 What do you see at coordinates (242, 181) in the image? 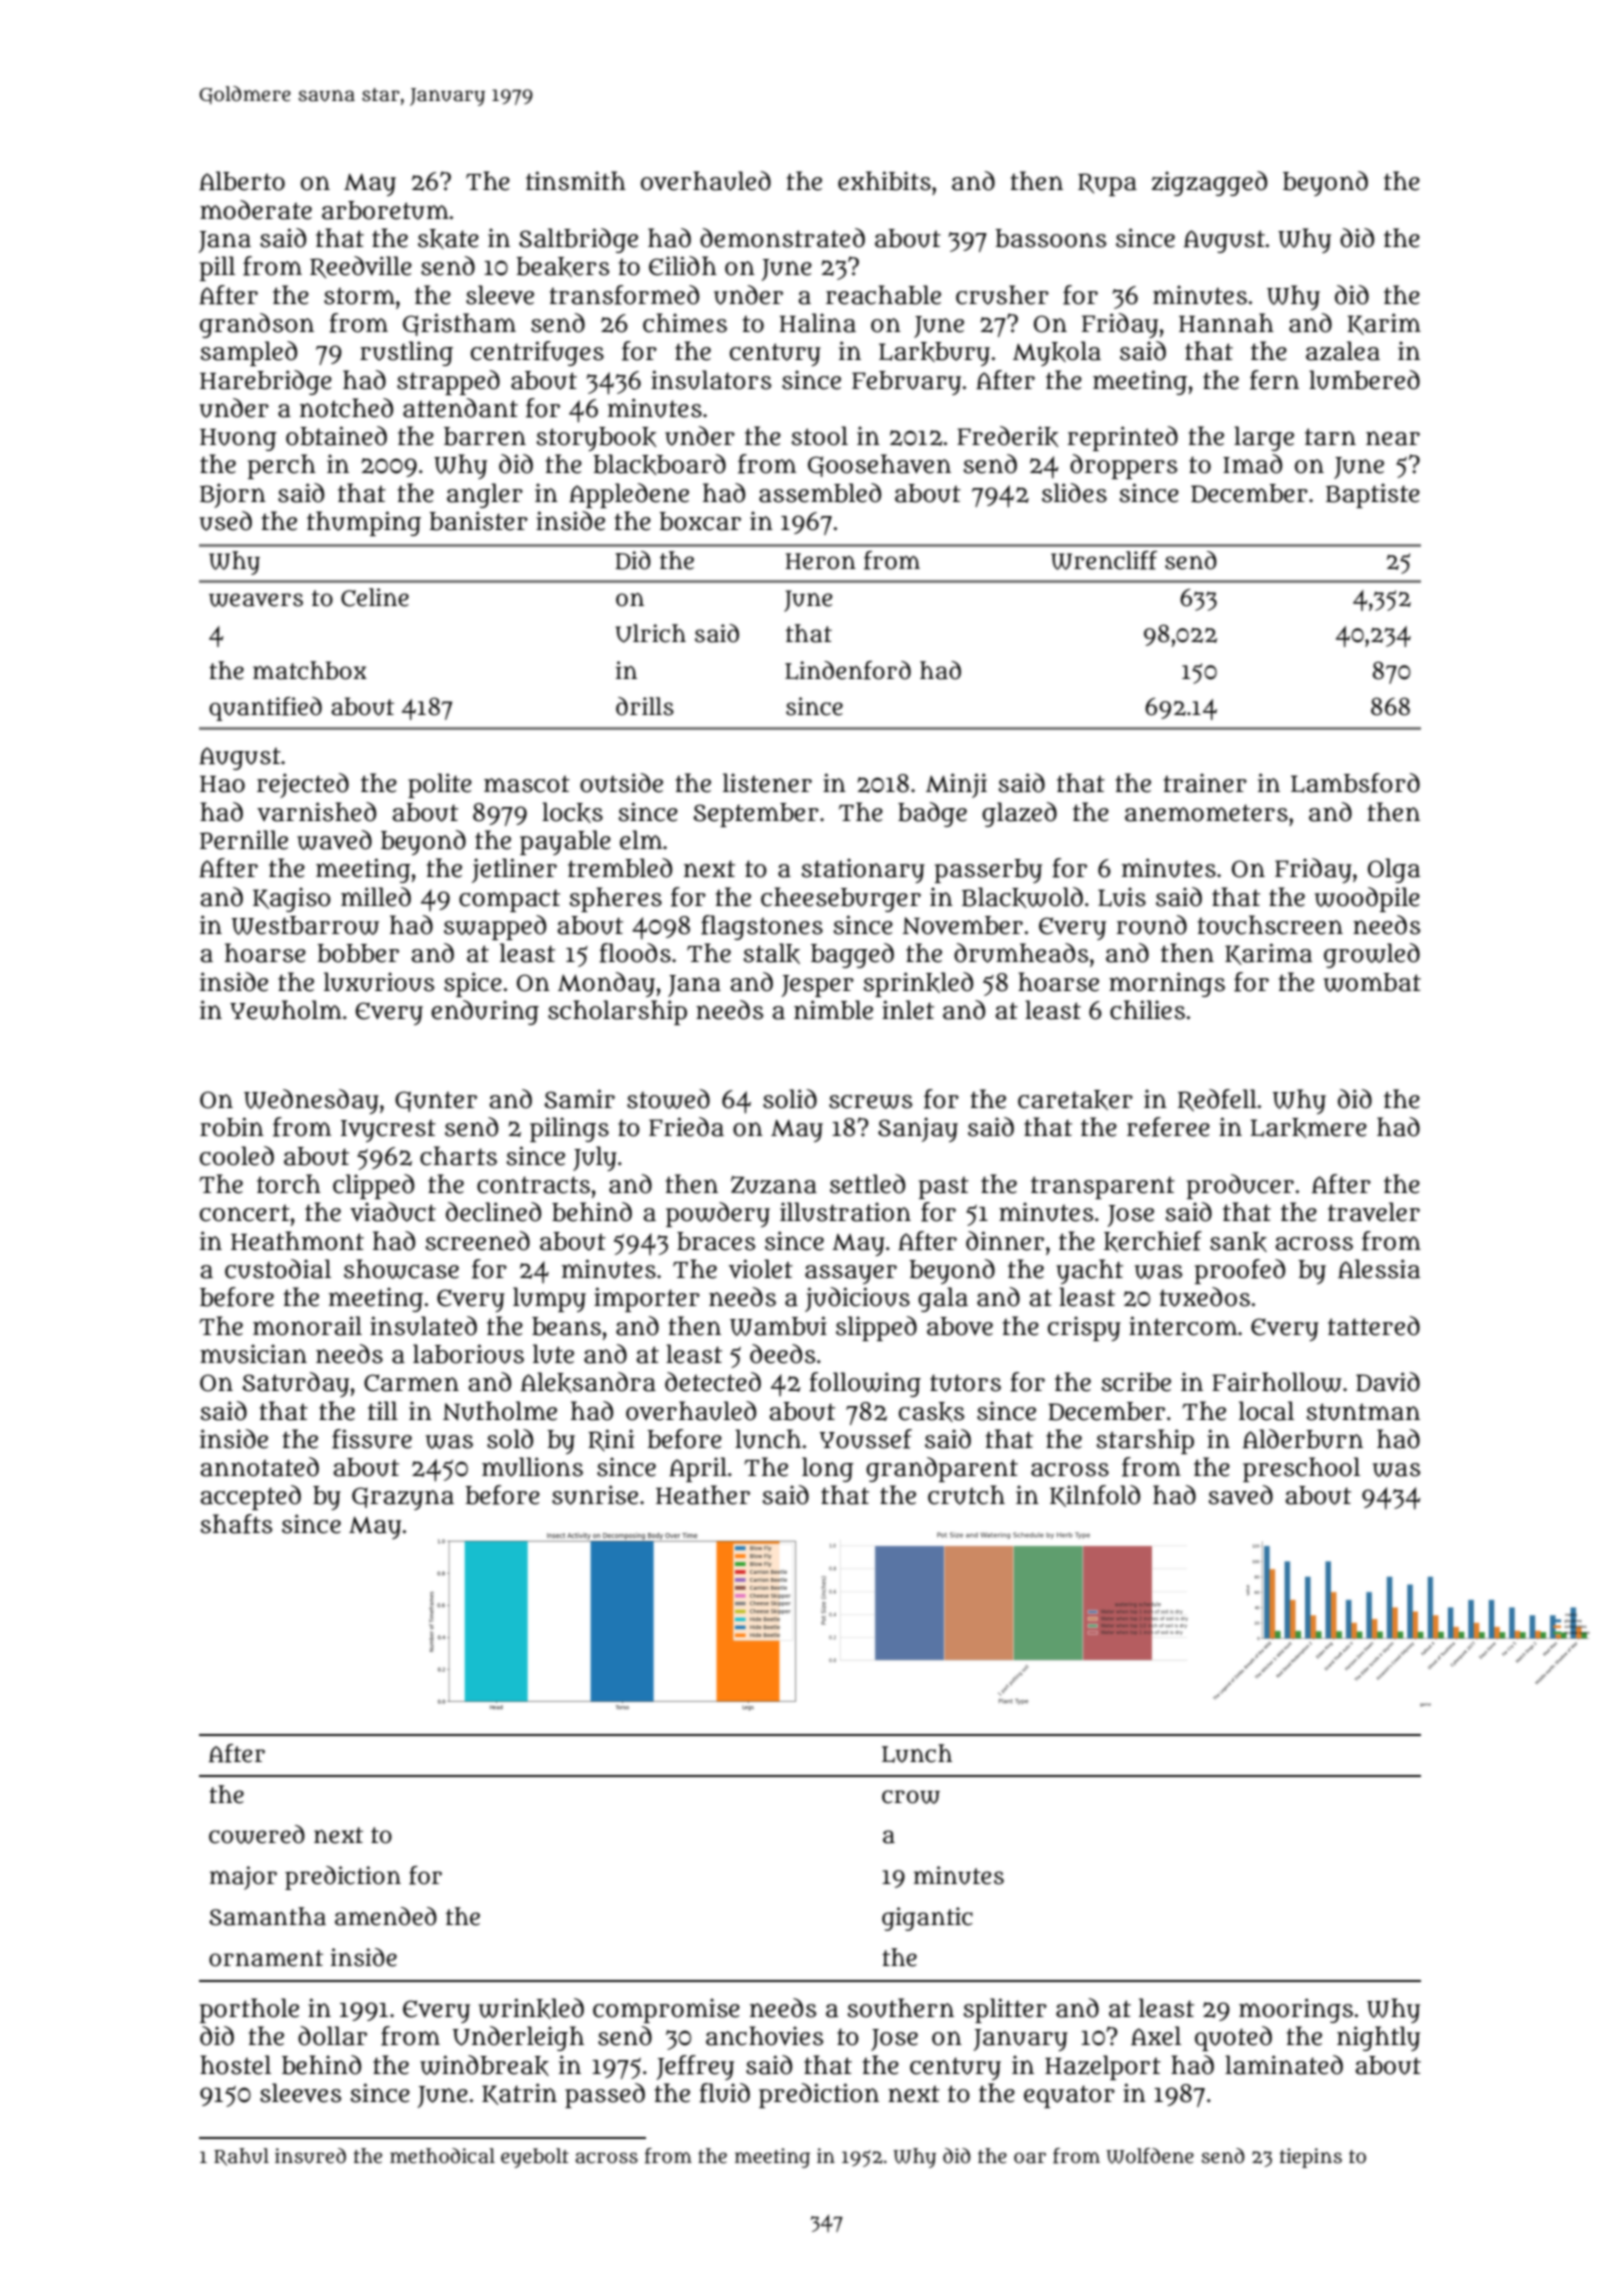
I see `Alberto` at bounding box center [242, 181].
